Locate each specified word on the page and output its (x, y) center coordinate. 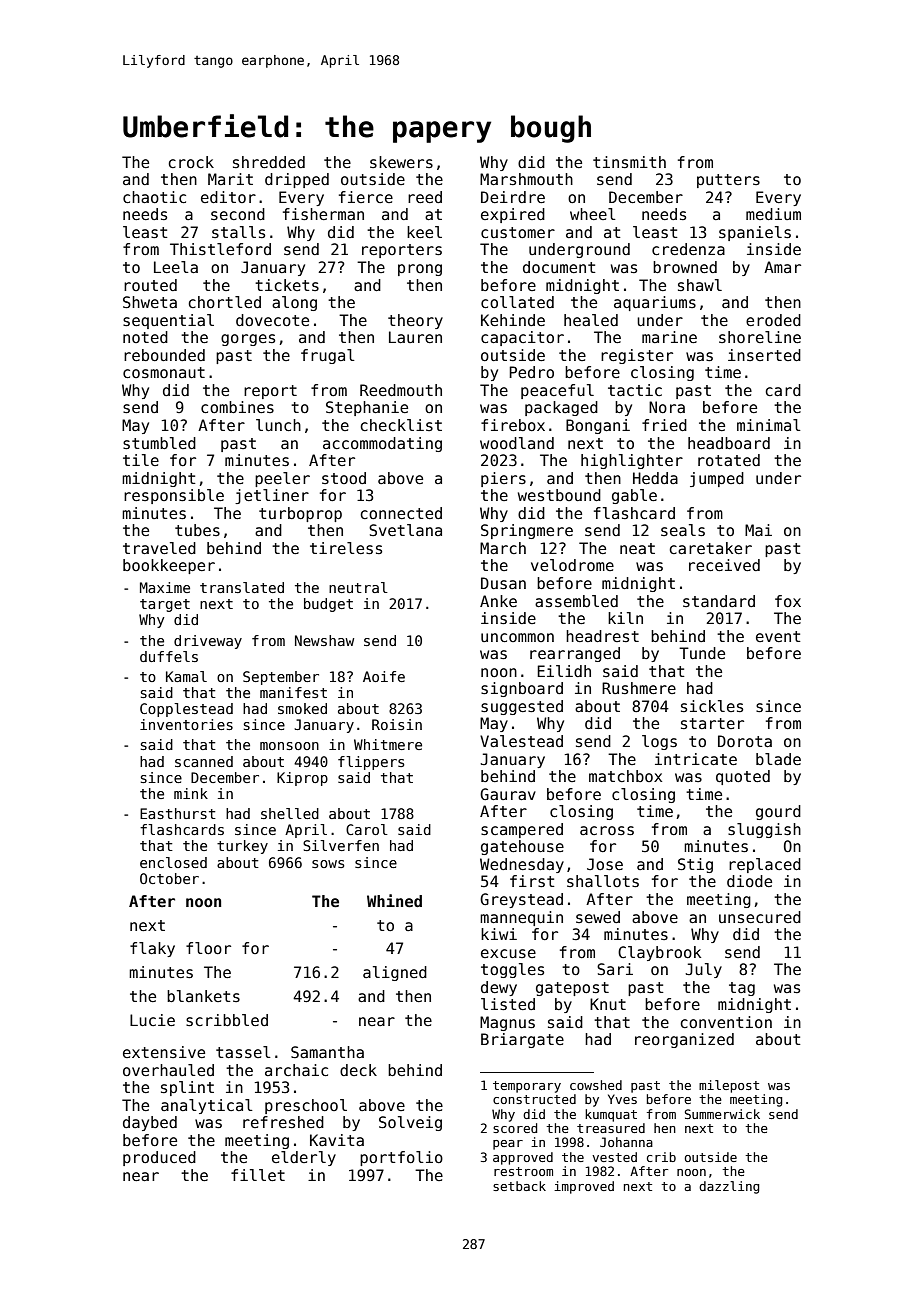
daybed (150, 1123)
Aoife (384, 676)
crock (191, 162)
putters (728, 181)
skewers (401, 162)
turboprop (300, 514)
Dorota (745, 741)
